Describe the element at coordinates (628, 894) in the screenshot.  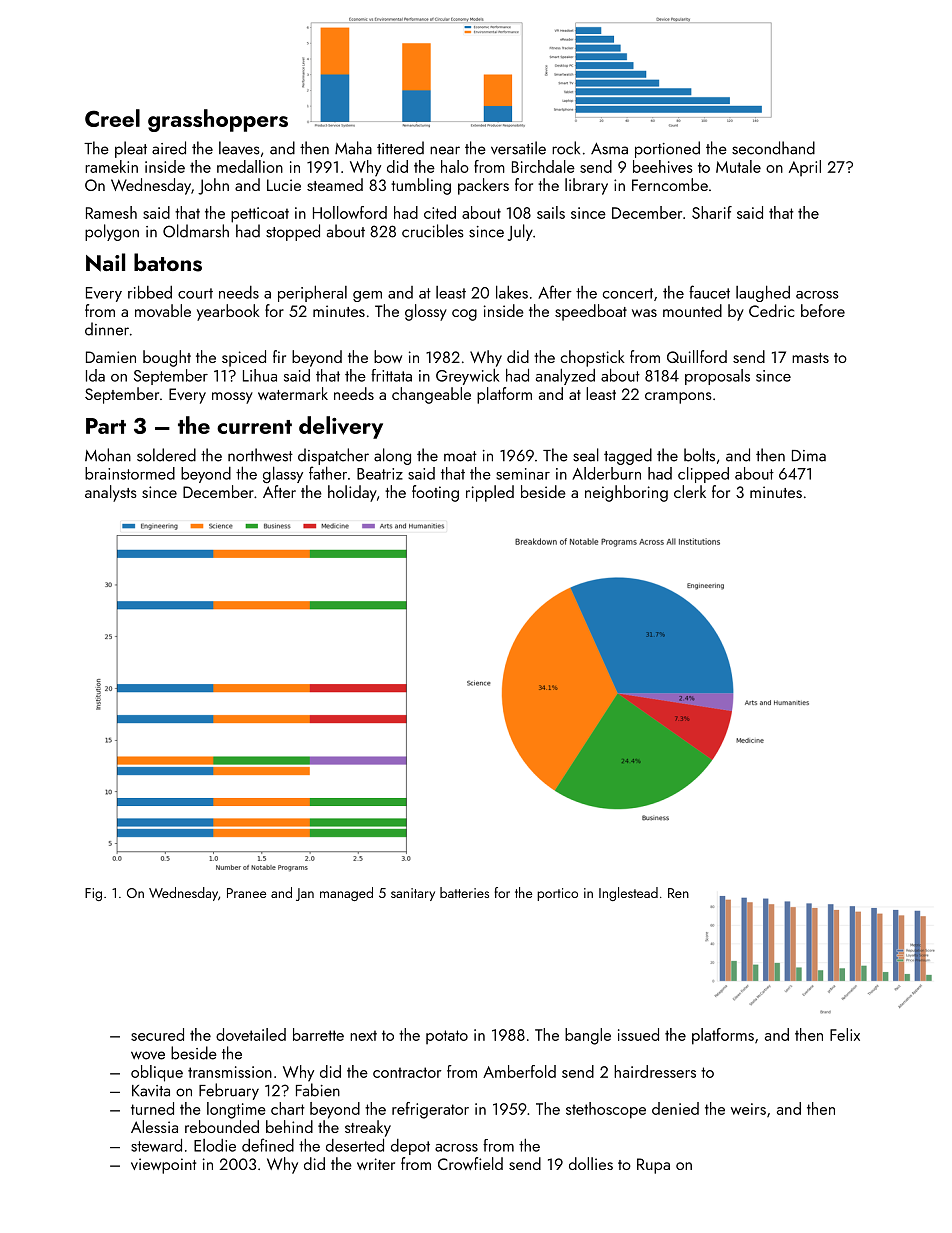
I see `Inglestead` at that location.
